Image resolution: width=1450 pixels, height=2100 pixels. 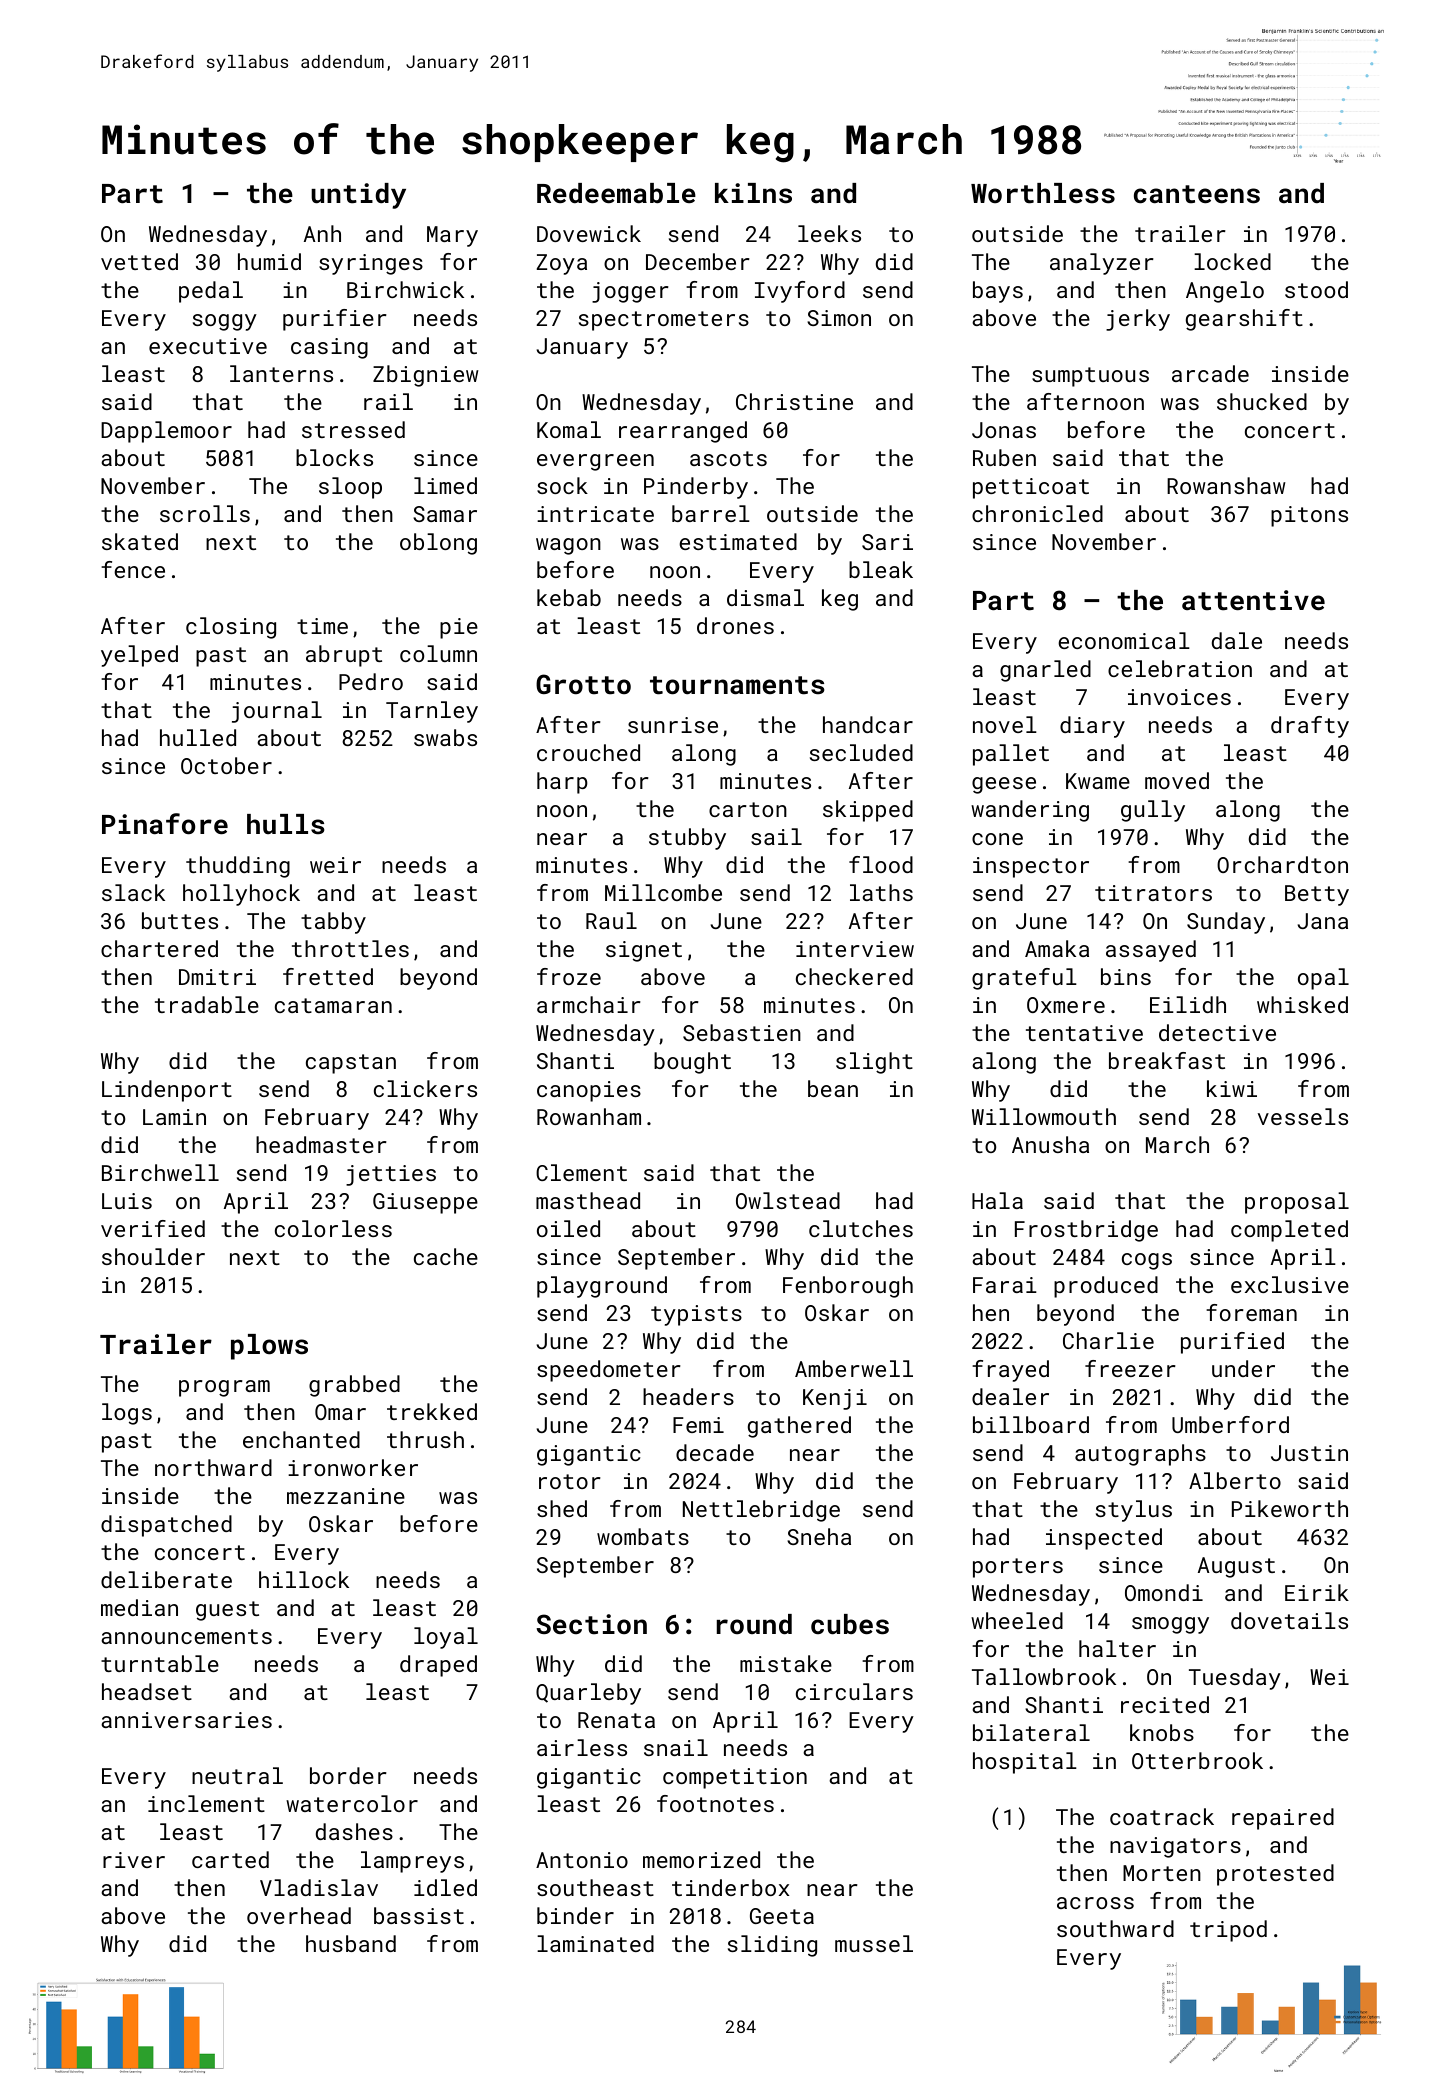 I want to click on speedometer, so click(x=609, y=1371).
